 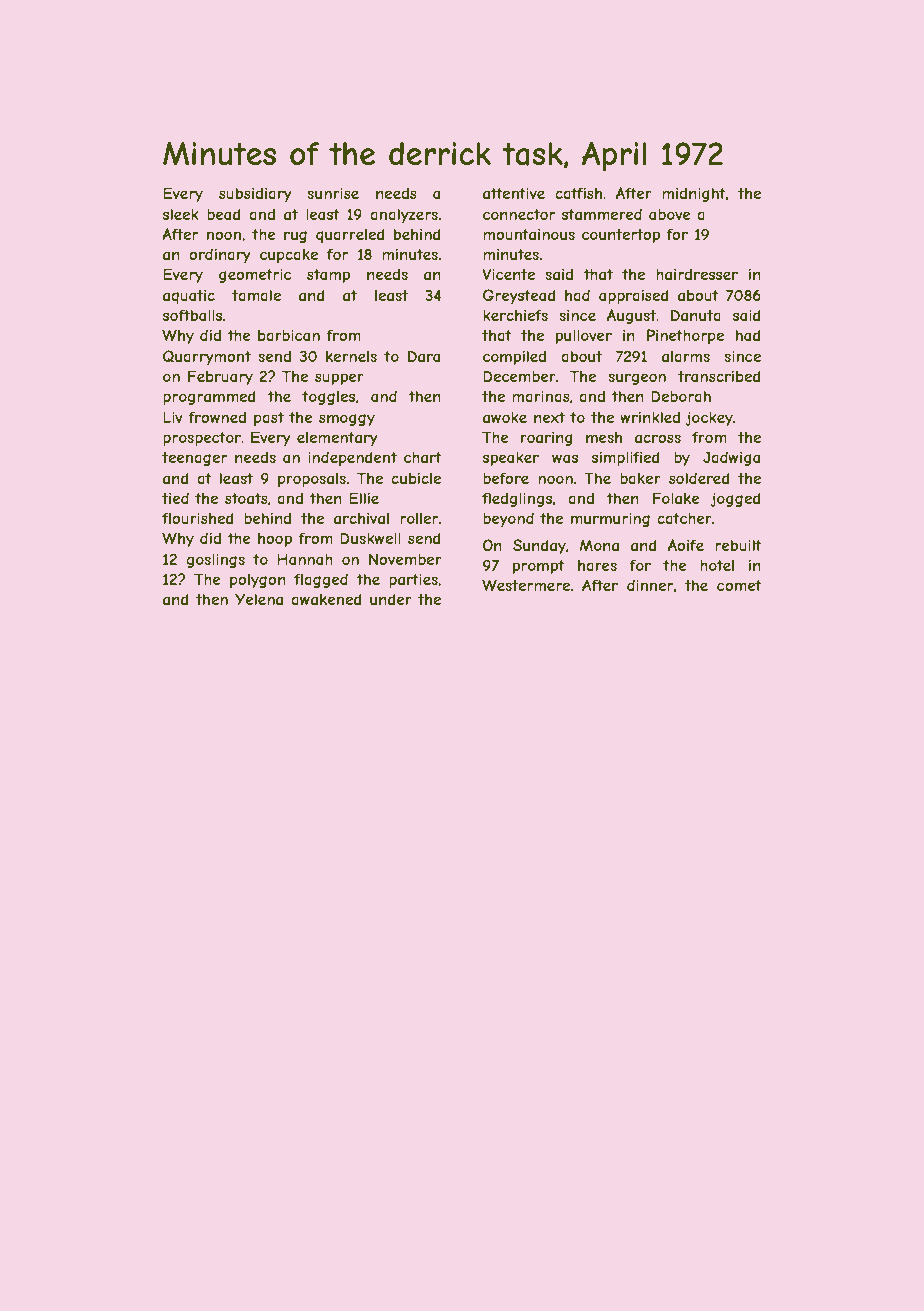 What do you see at coordinates (709, 418) in the screenshot?
I see `jockey` at bounding box center [709, 418].
